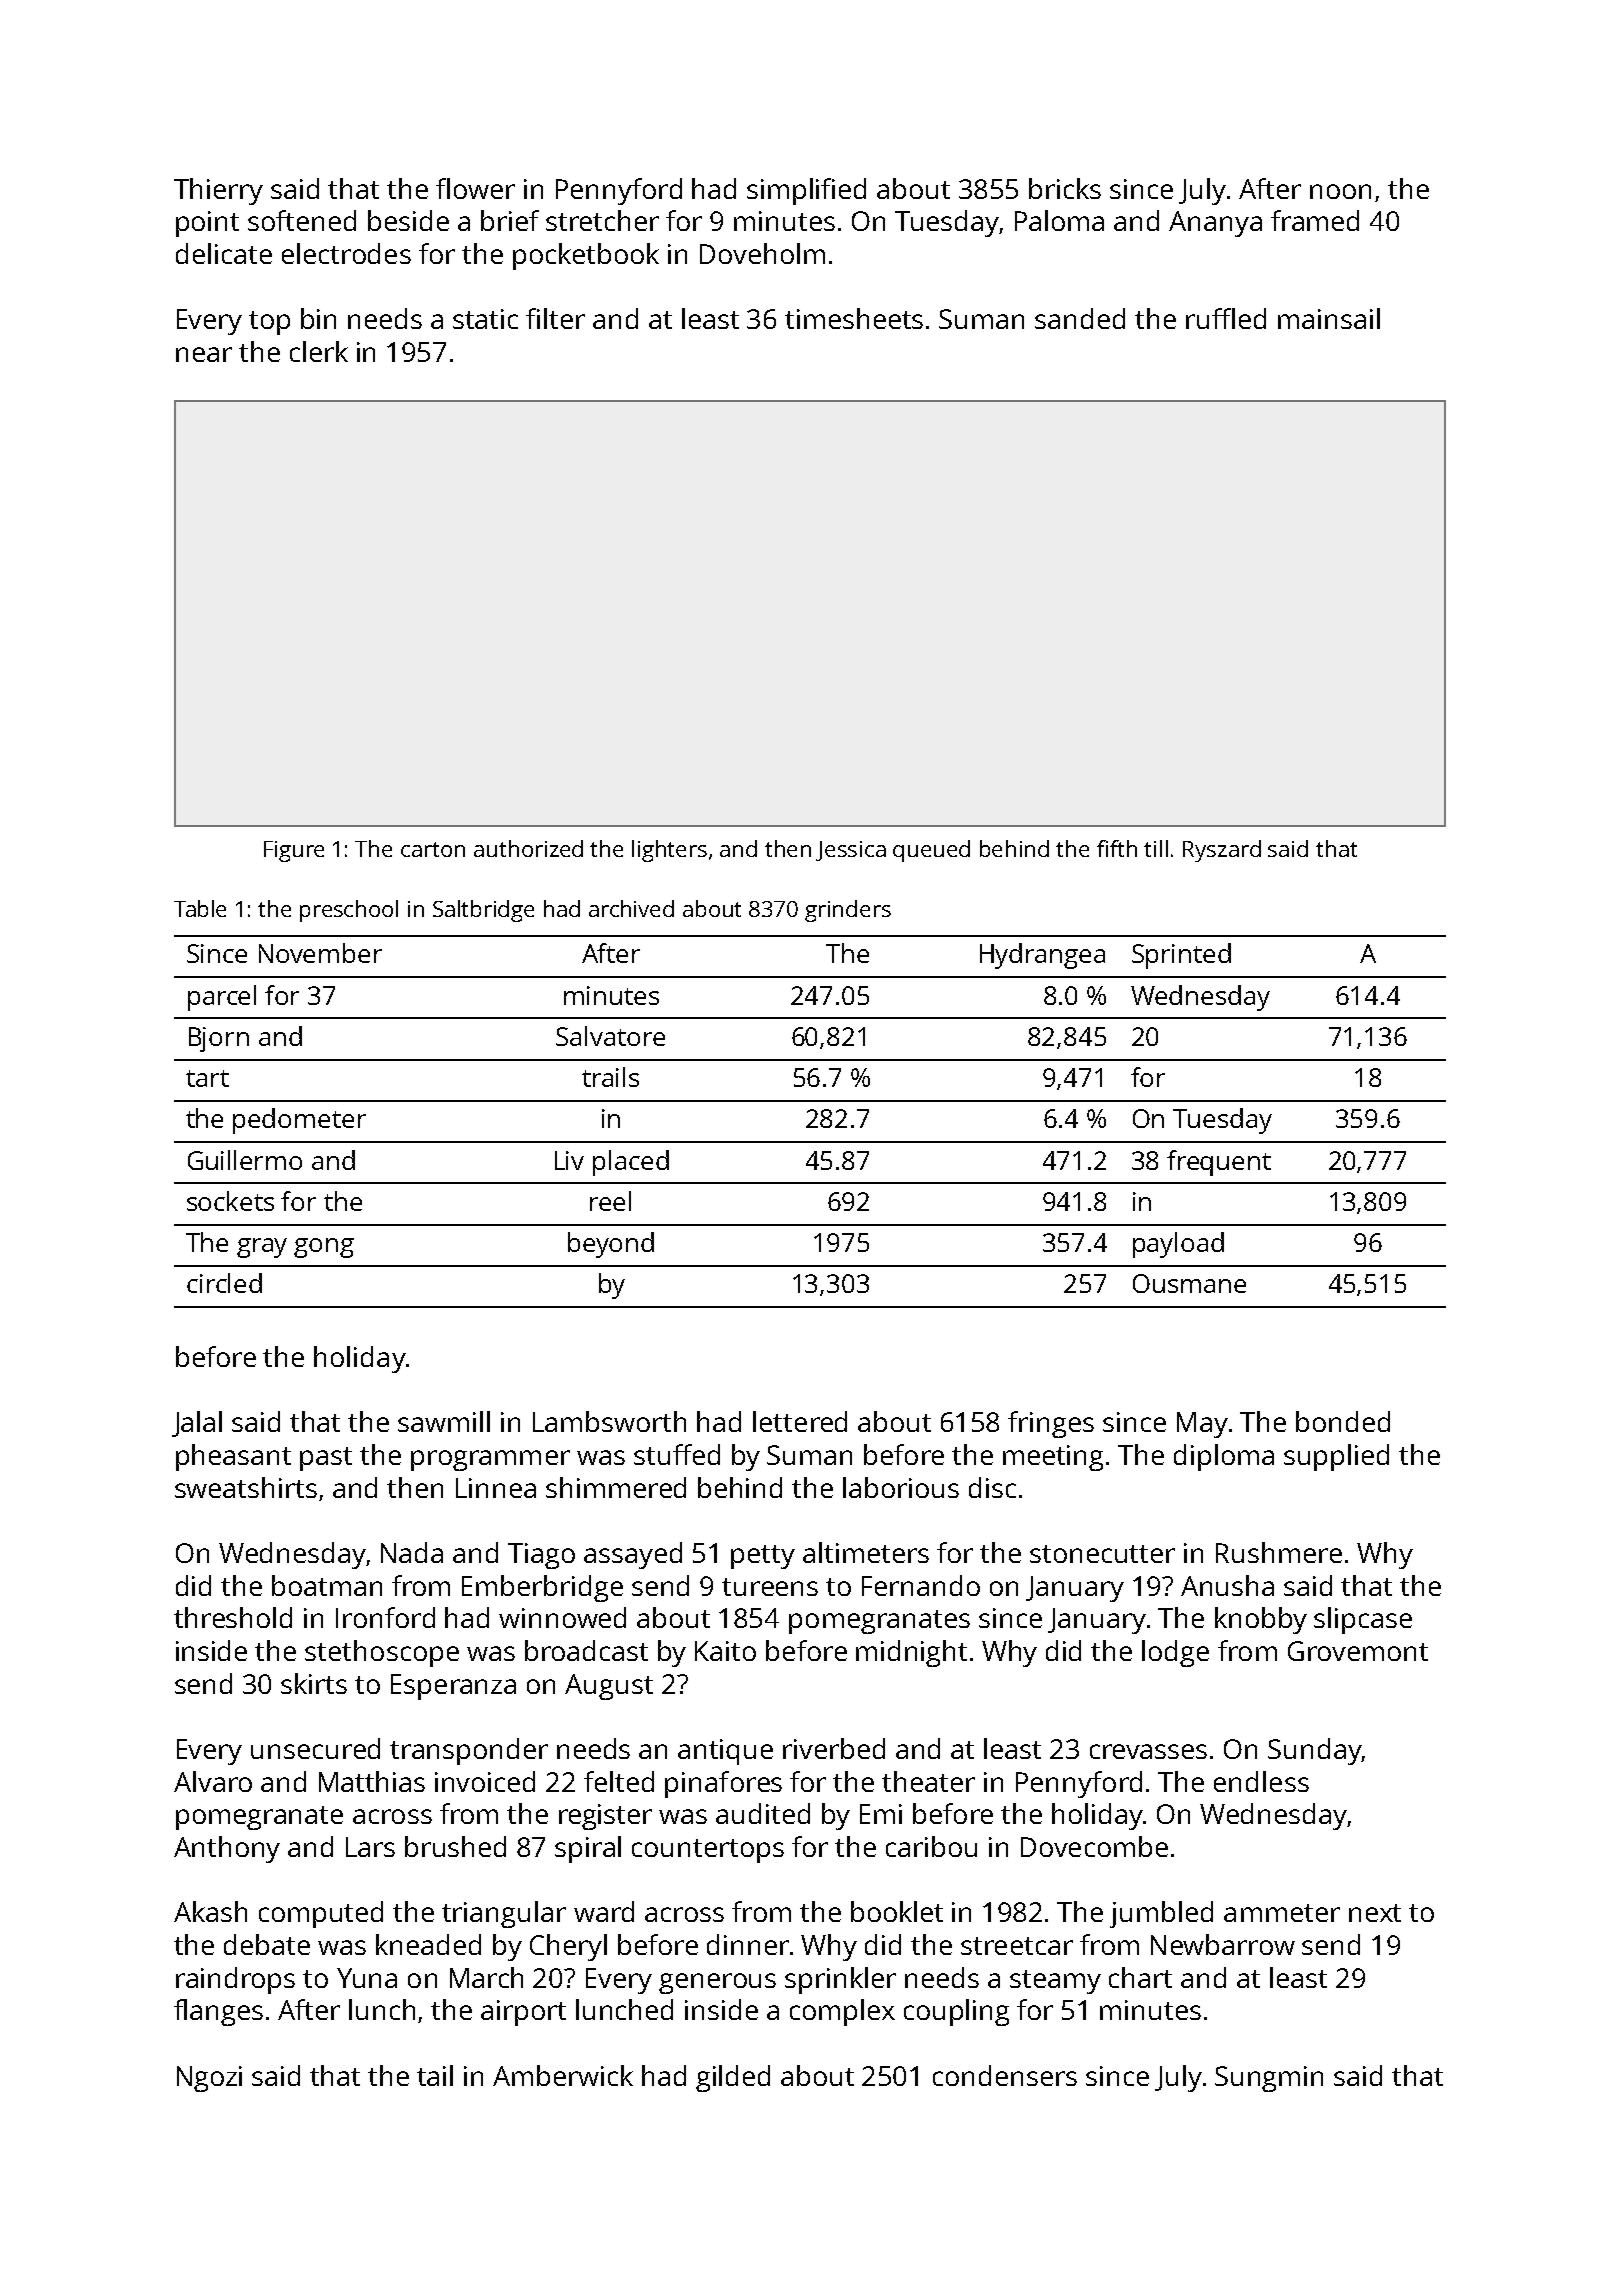 The image size is (1620, 2292). Describe the element at coordinates (1340, 191) in the screenshot. I see `noon` at that location.
